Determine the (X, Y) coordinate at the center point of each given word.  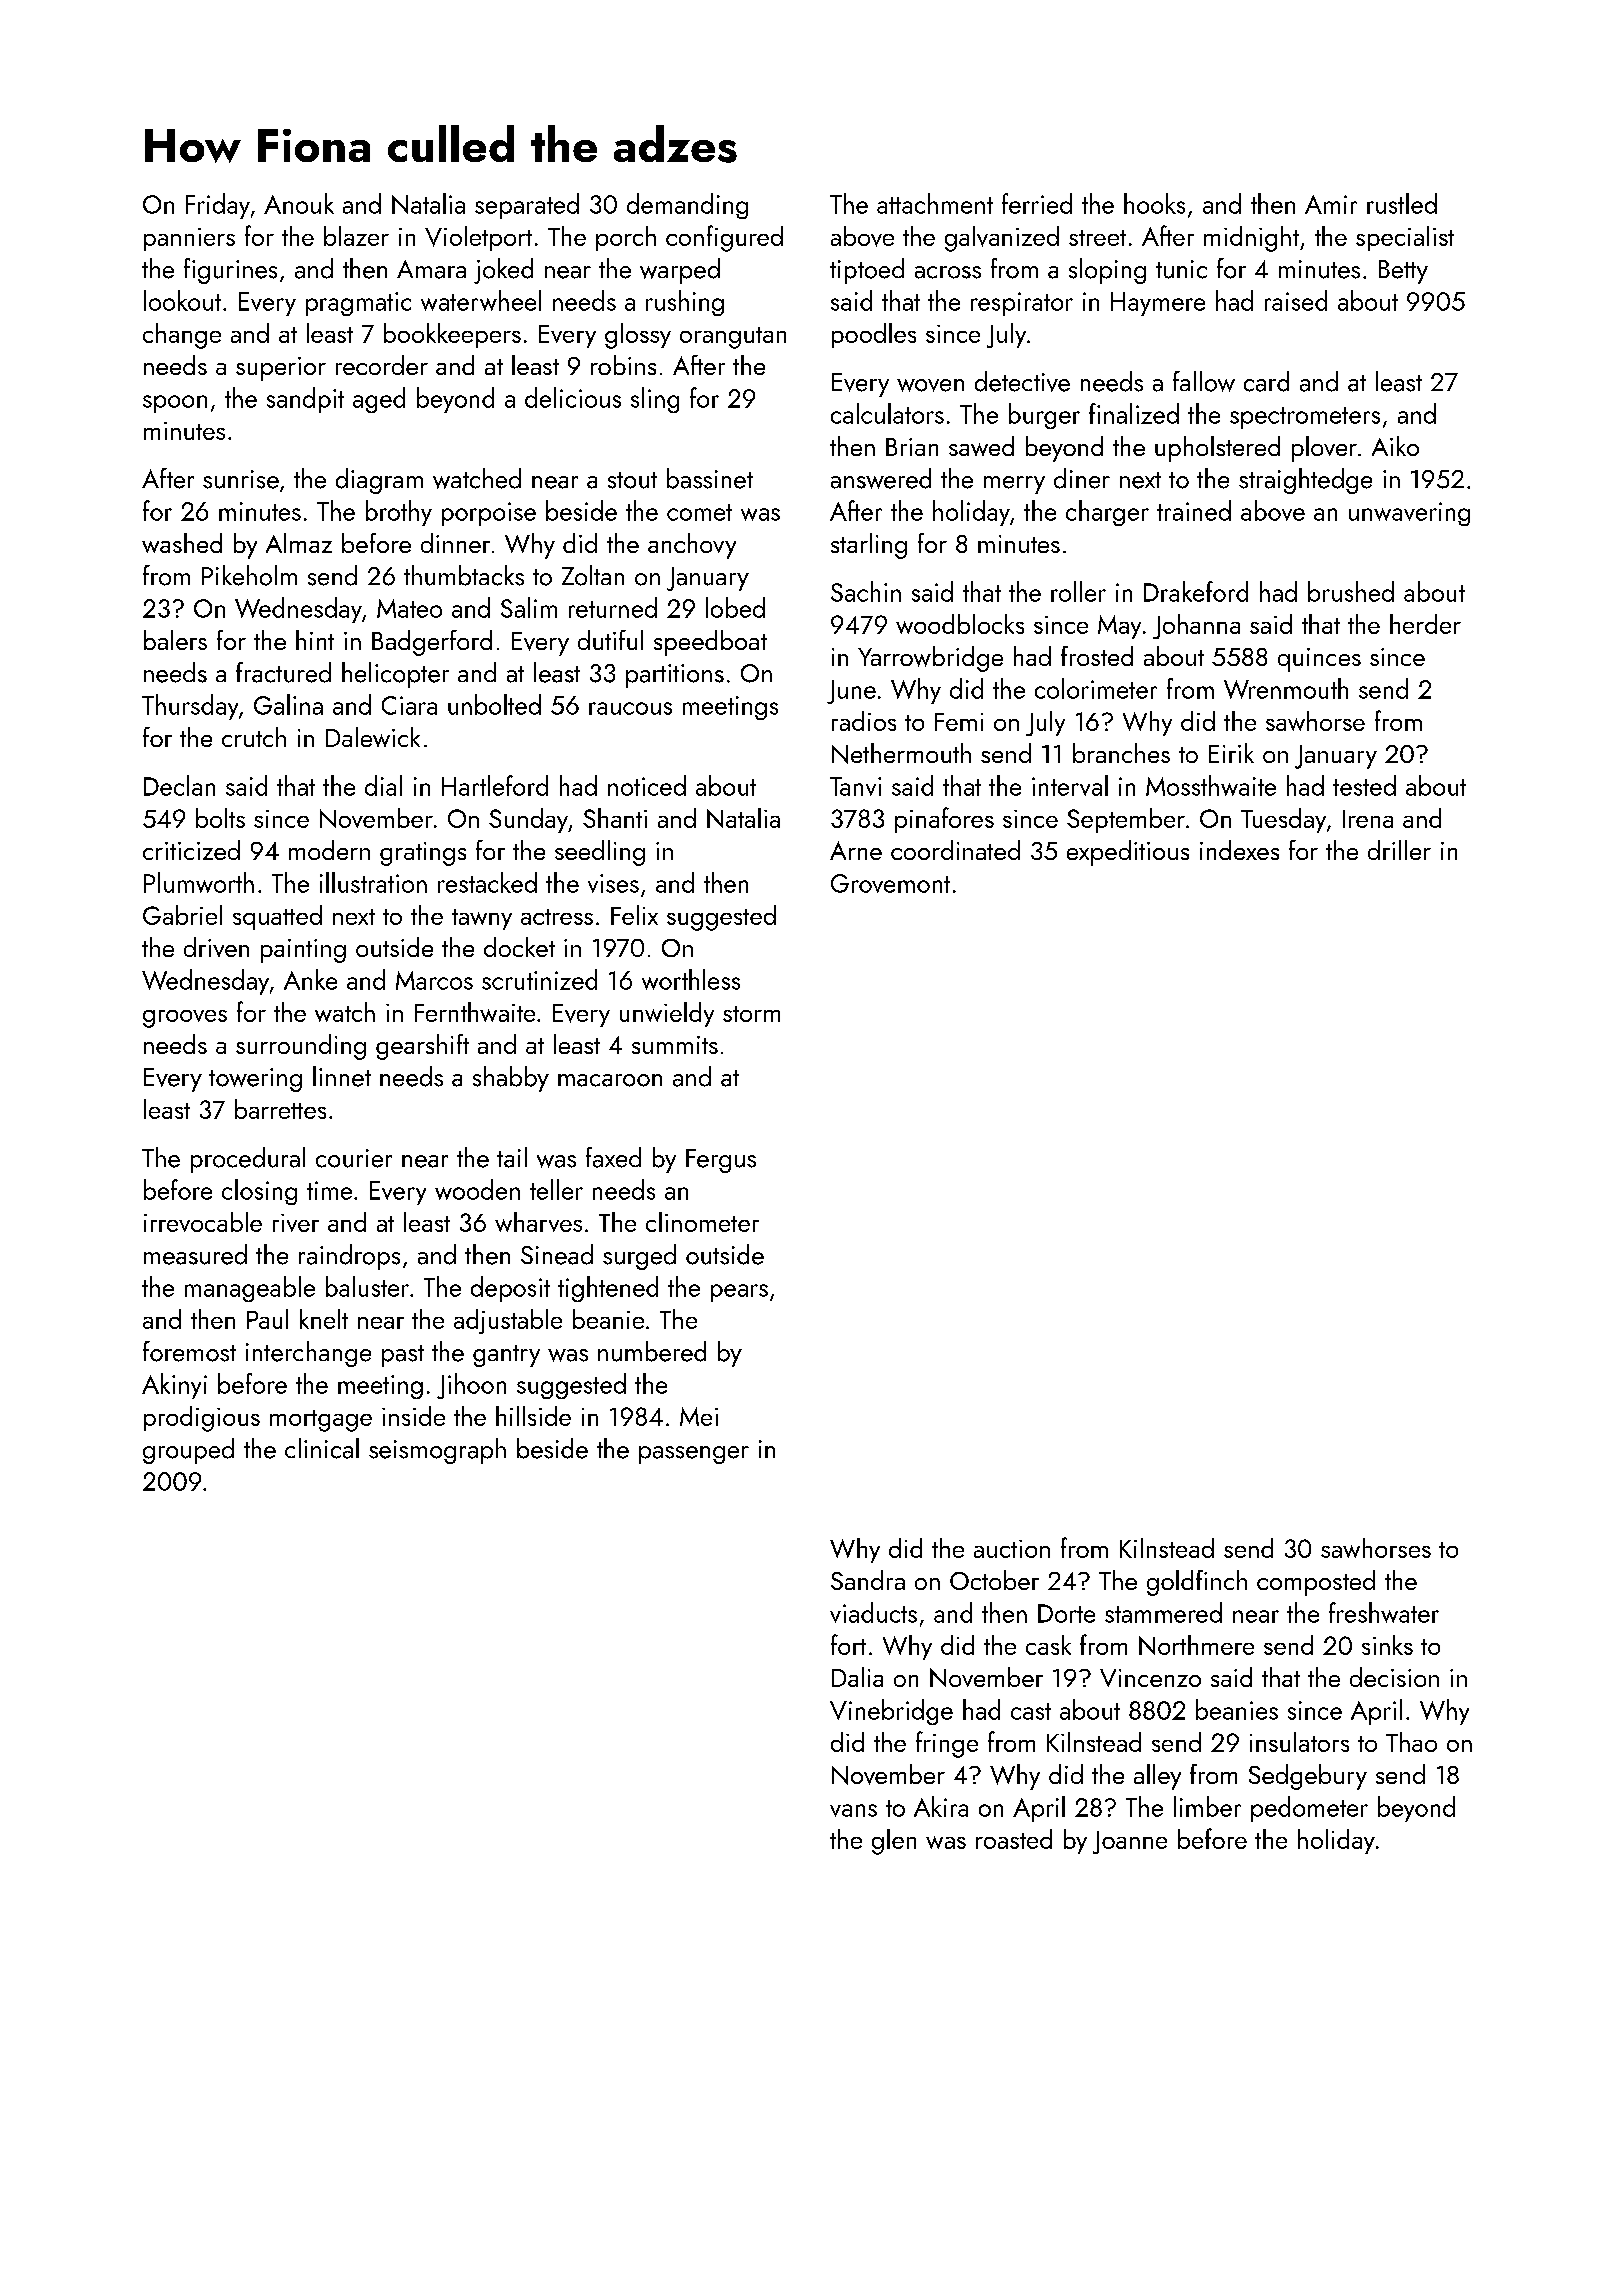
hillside (533, 1416)
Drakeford (1196, 591)
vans (853, 1810)
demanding (687, 206)
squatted (277, 917)
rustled (1402, 203)
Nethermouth (901, 753)
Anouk (299, 203)
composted (1316, 1583)
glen (894, 1842)
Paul (267, 1319)
